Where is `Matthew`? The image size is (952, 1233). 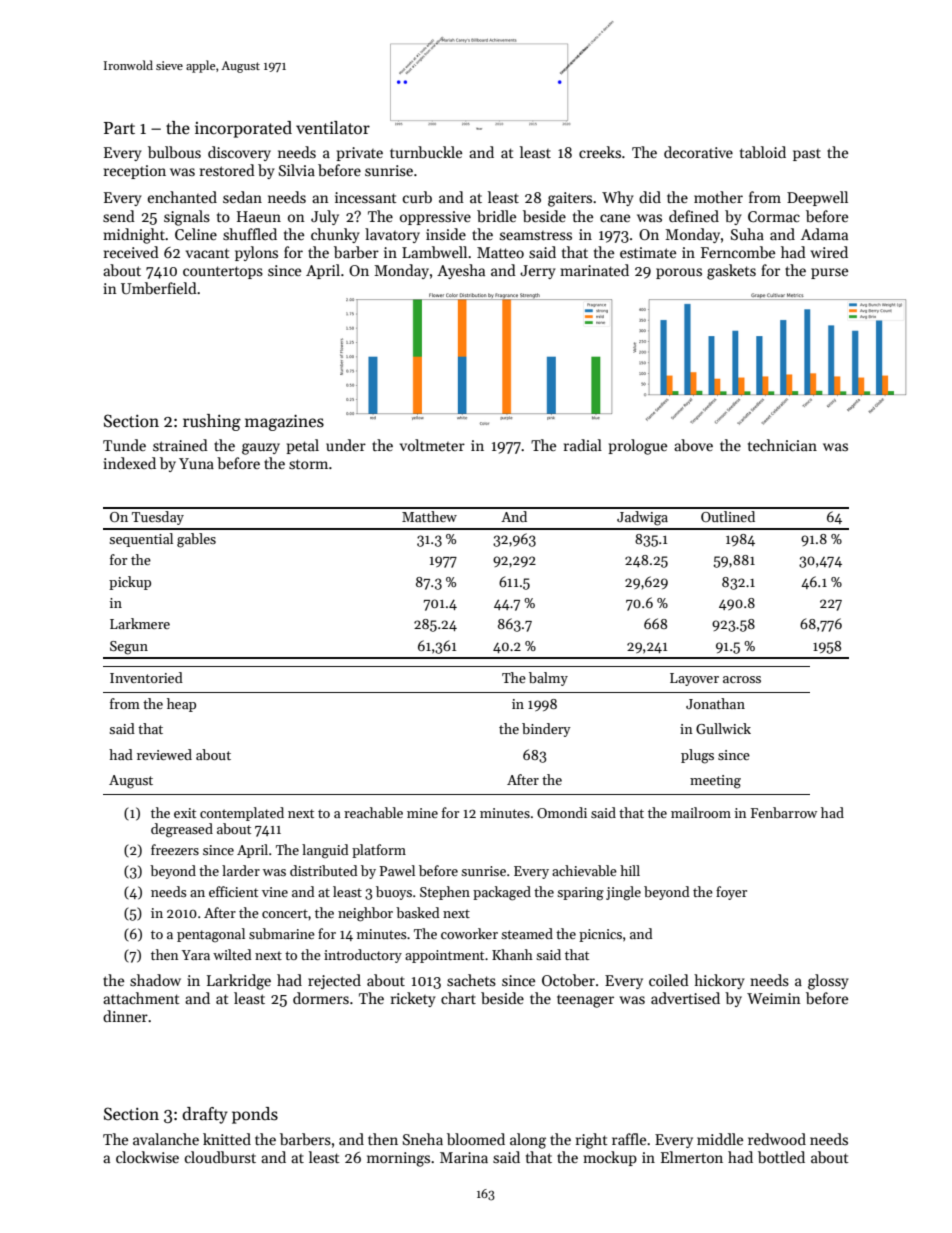 Matthew is located at coordinates (429, 516).
